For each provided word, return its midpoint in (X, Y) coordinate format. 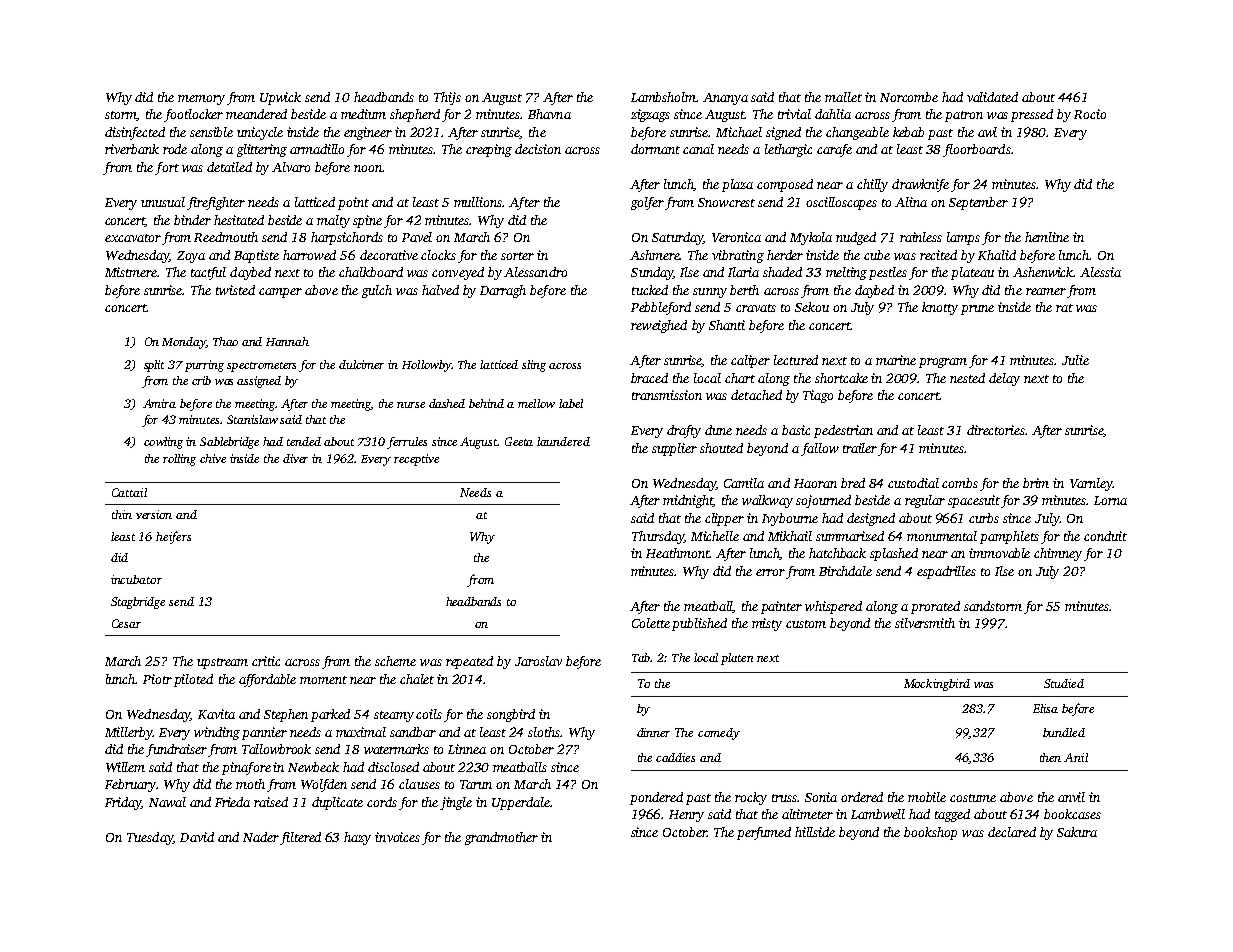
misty (767, 624)
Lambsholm (663, 97)
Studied (1064, 683)
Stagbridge (138, 603)
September (978, 203)
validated (992, 97)
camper (280, 293)
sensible (211, 132)
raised (271, 802)
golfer (647, 203)
